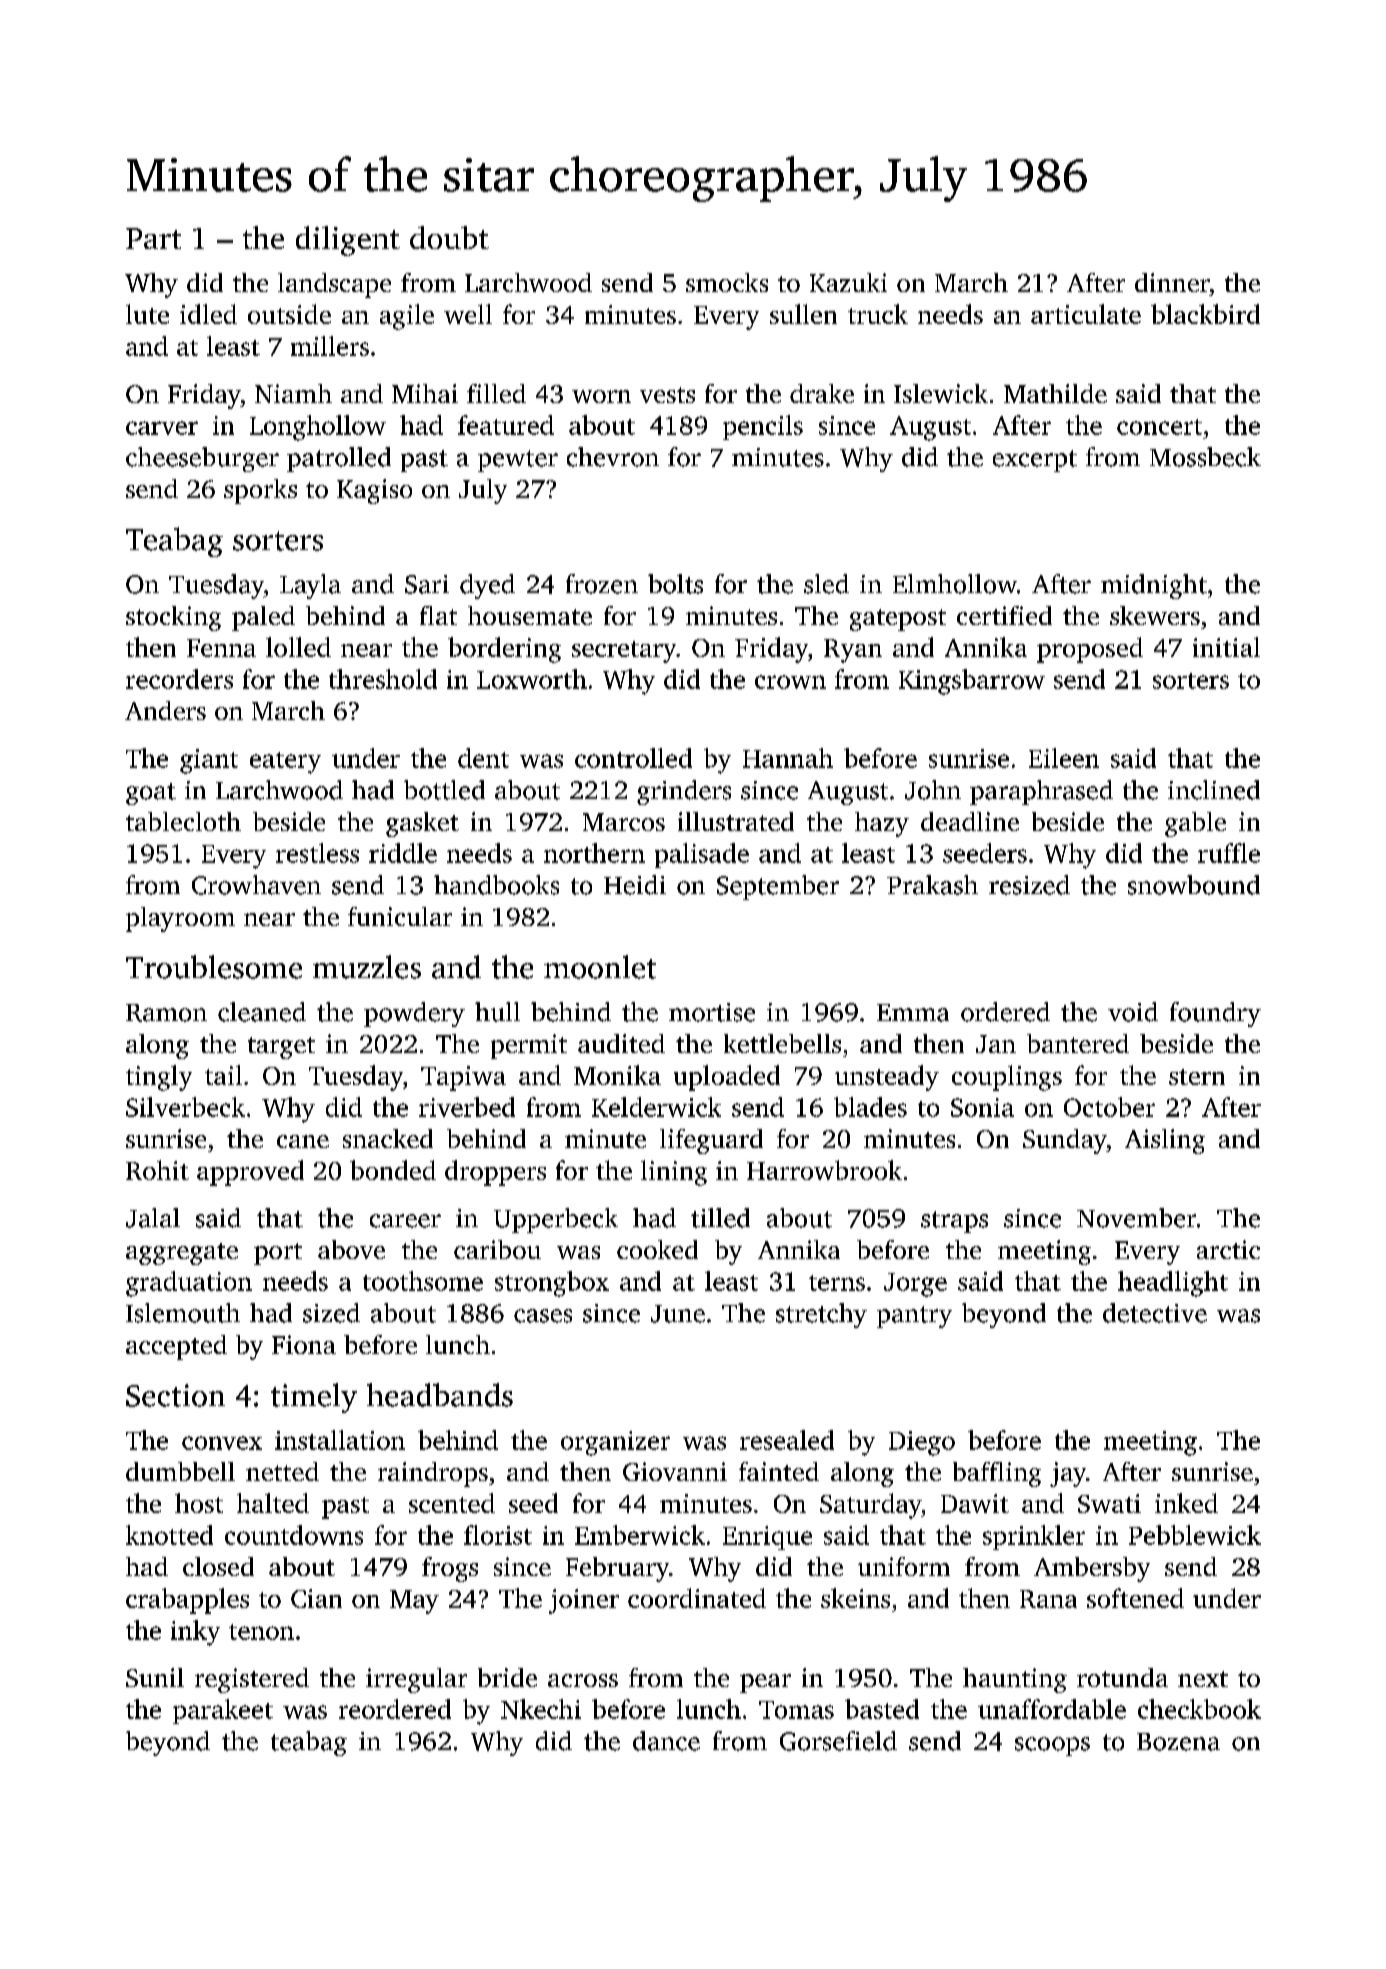  Describe the element at coordinates (1172, 282) in the page. I see `dinner` at that location.
